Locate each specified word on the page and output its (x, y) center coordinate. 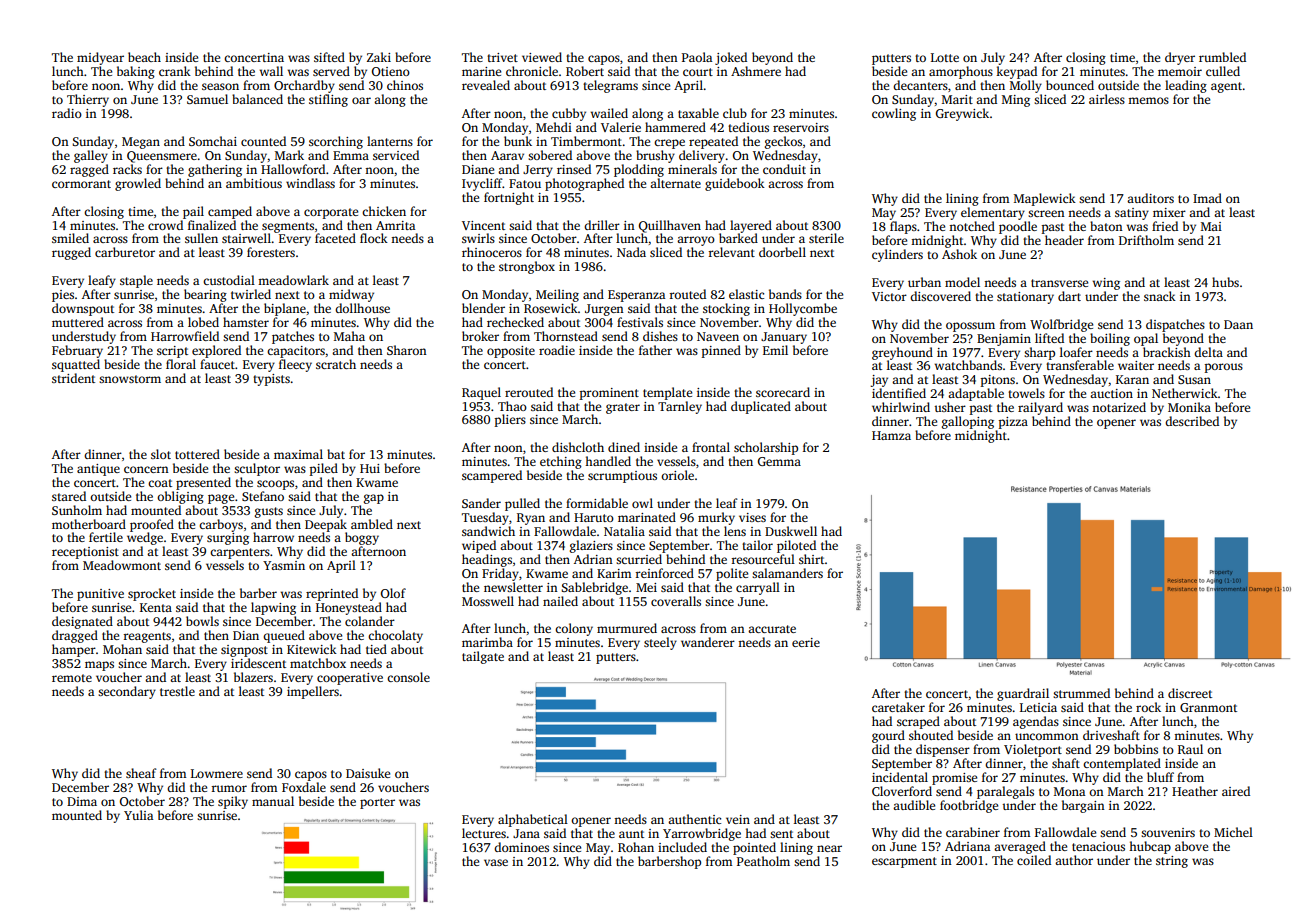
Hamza (891, 435)
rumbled (1222, 57)
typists (271, 380)
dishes (660, 336)
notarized (1119, 407)
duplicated (761, 407)
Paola (697, 57)
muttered (78, 322)
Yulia (138, 815)
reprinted (332, 594)
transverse (1059, 283)
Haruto (594, 517)
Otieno (391, 71)
